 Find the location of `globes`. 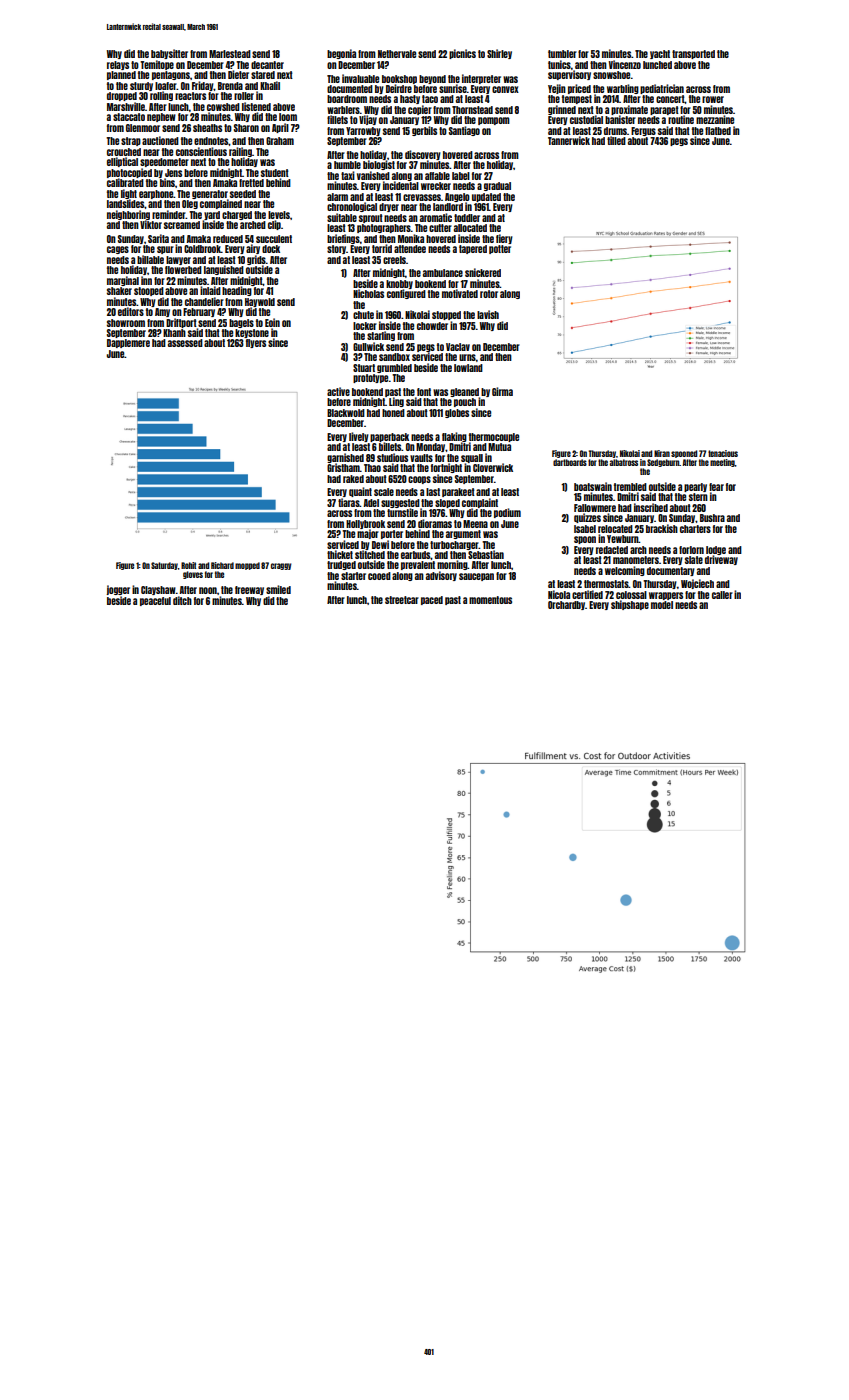

globes is located at coordinates (457, 413).
